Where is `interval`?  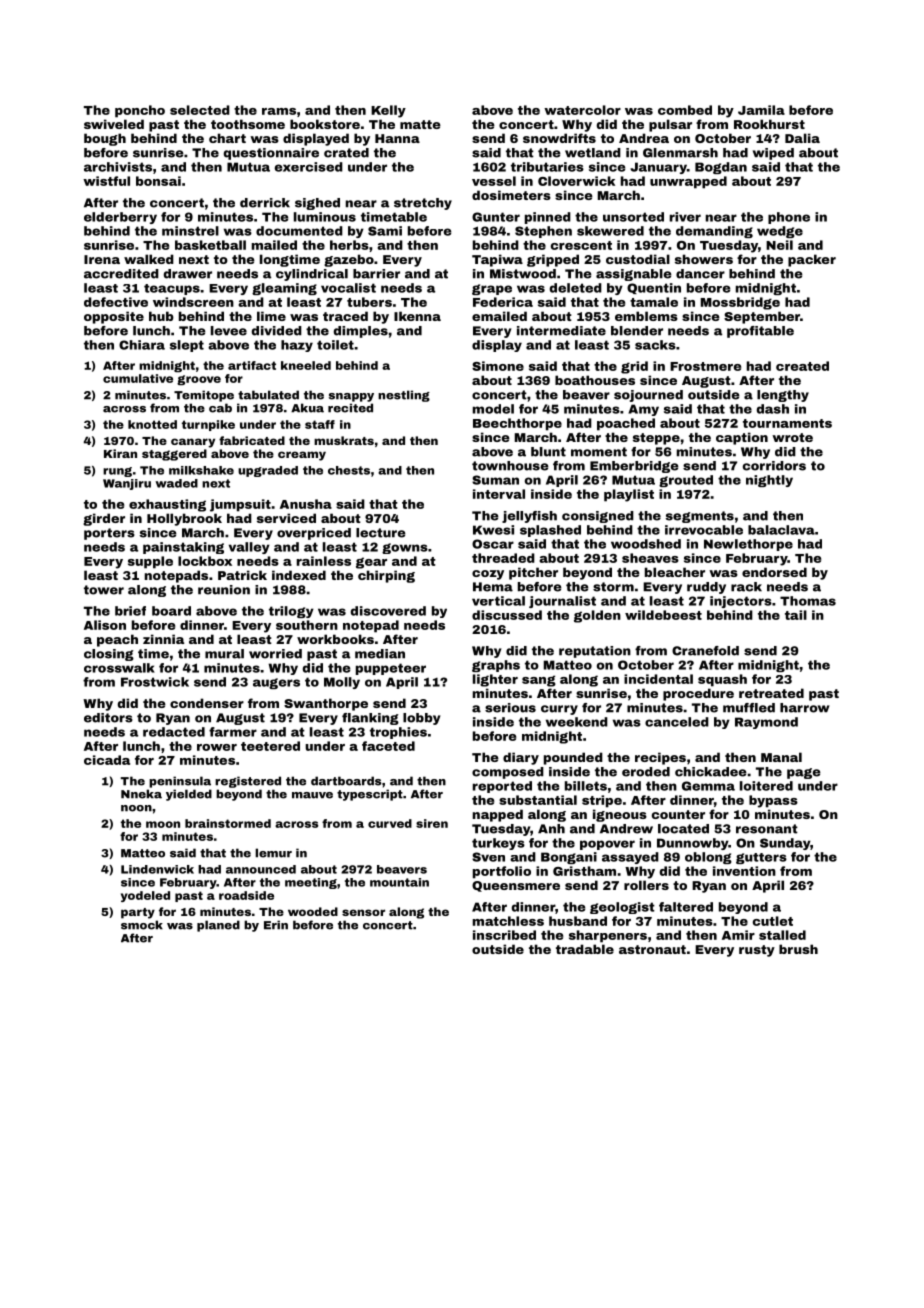
interval is located at coordinates (499, 494).
